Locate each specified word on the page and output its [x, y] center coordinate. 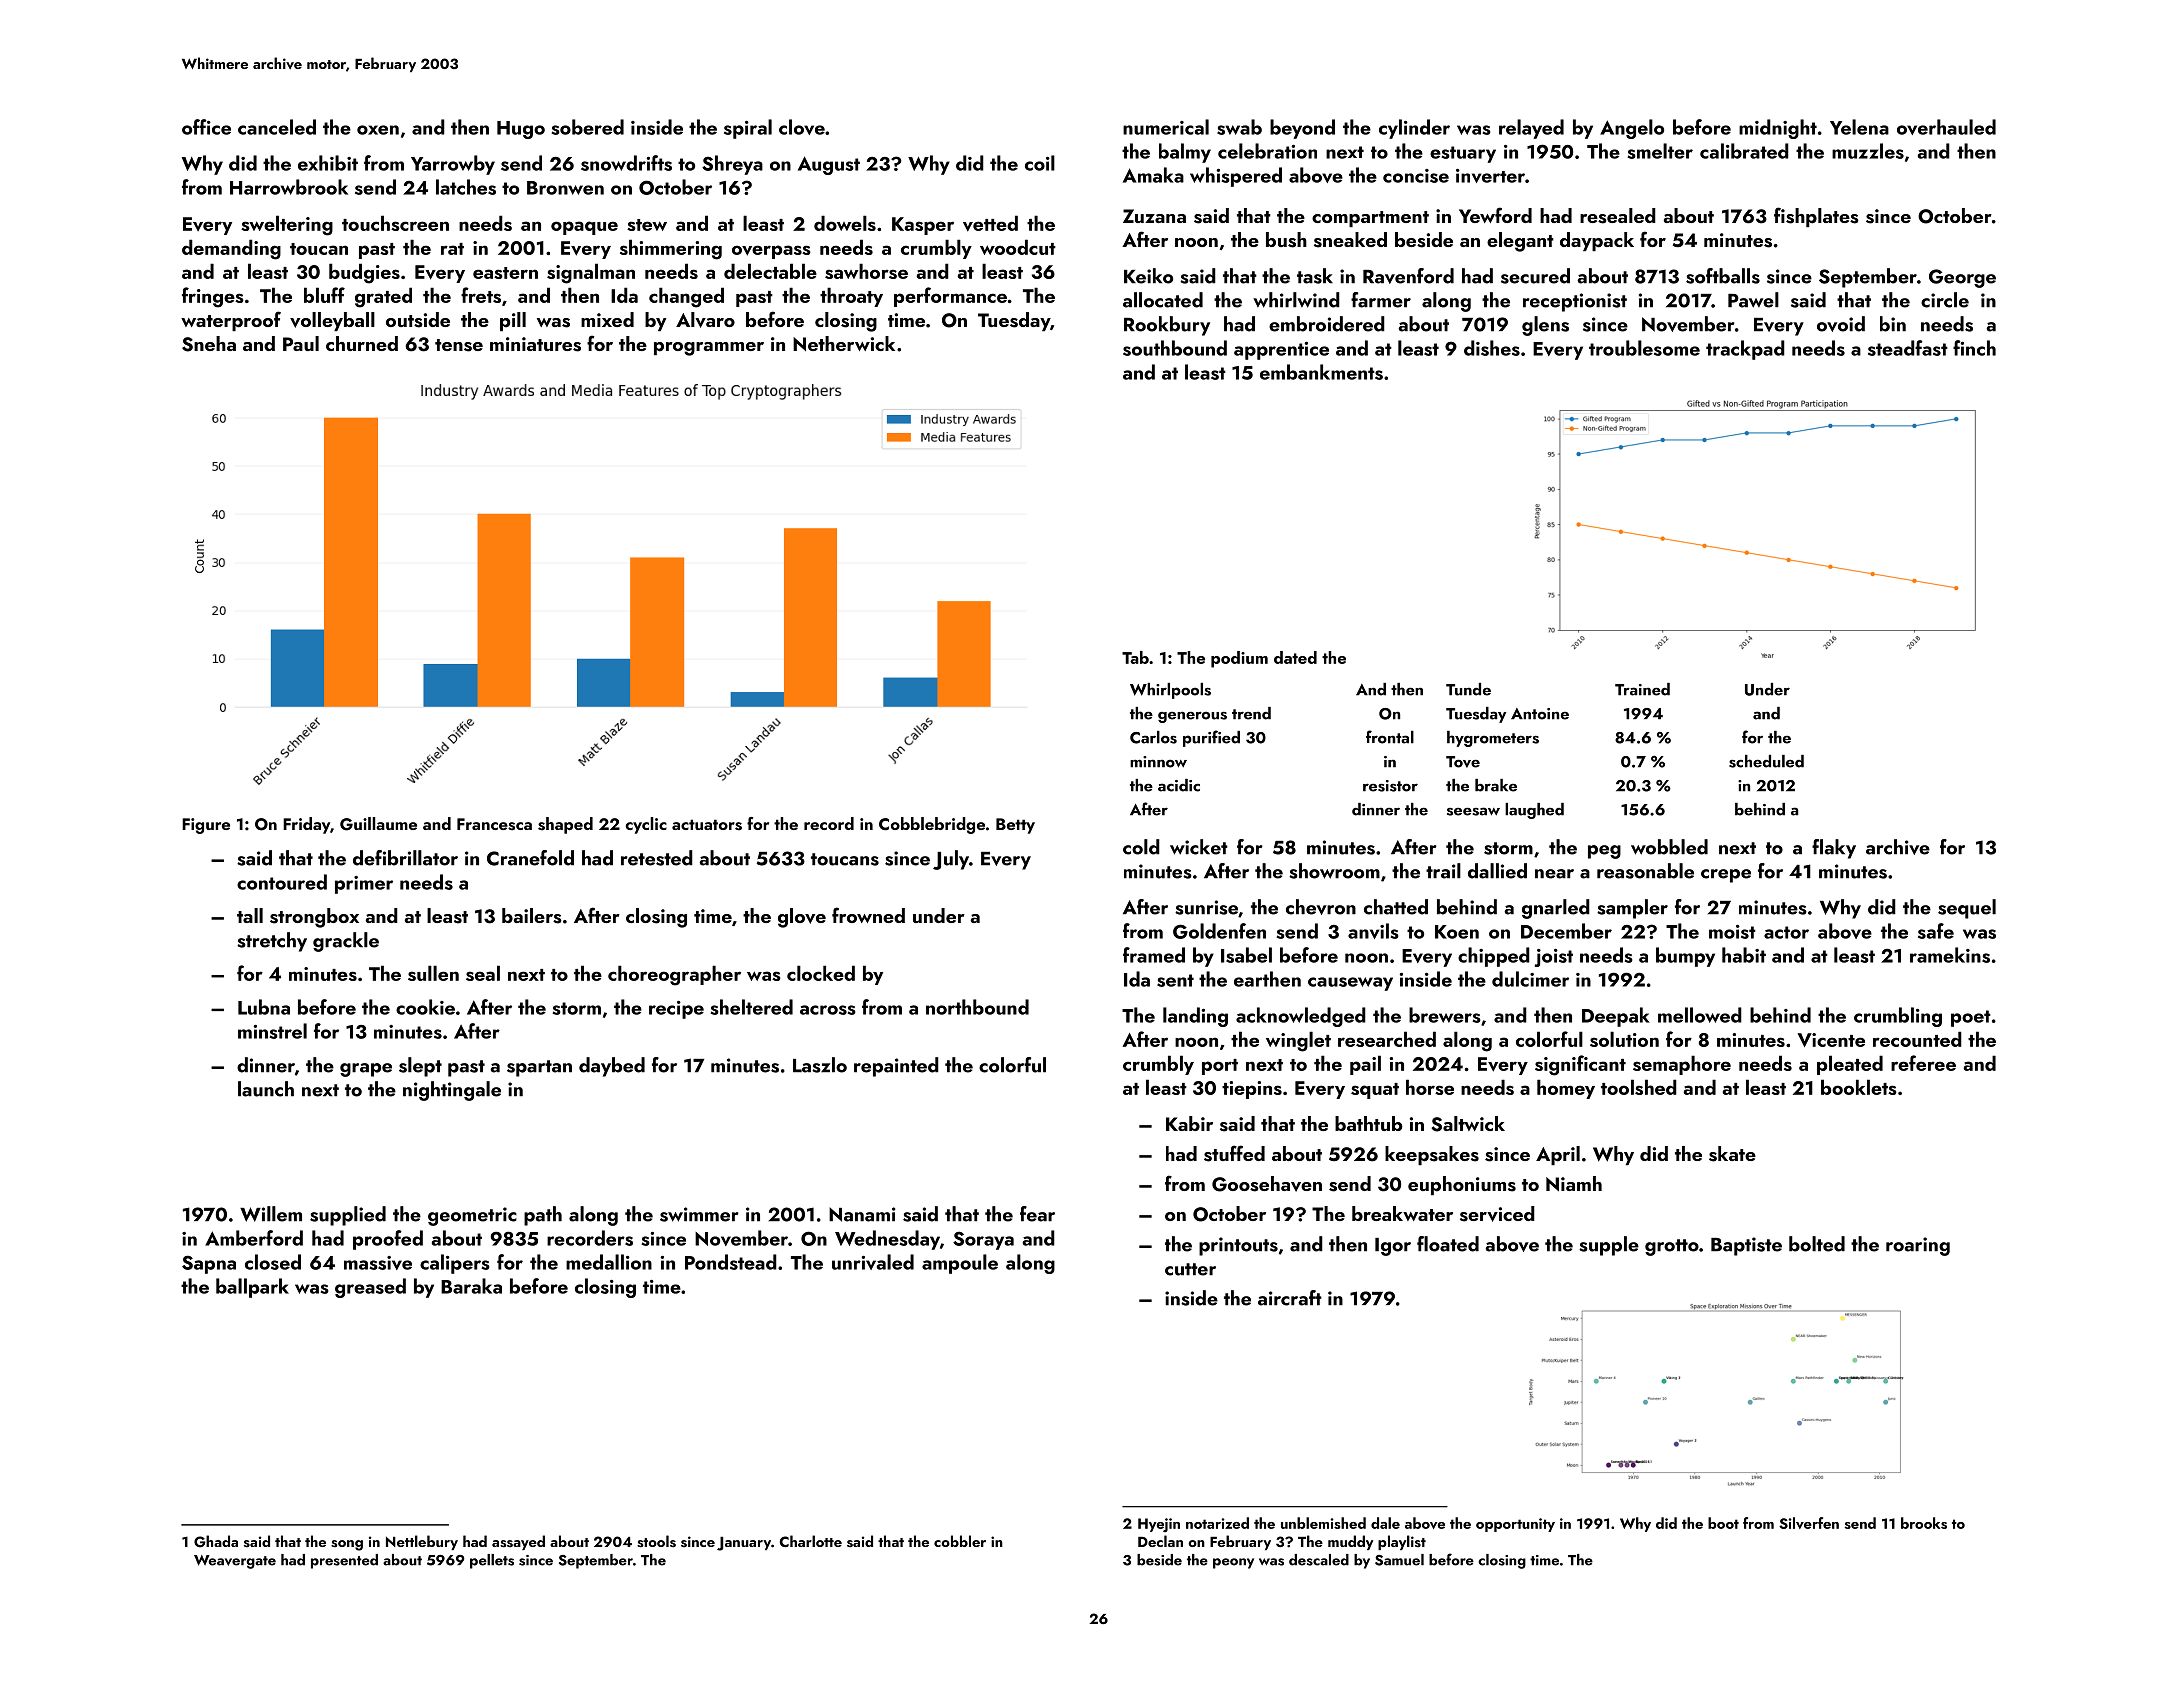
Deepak [1616, 1017]
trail [1443, 871]
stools [656, 1541]
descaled [1319, 1560]
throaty [851, 297]
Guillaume [378, 824]
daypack [1597, 241]
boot [1723, 1523]
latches [466, 187]
